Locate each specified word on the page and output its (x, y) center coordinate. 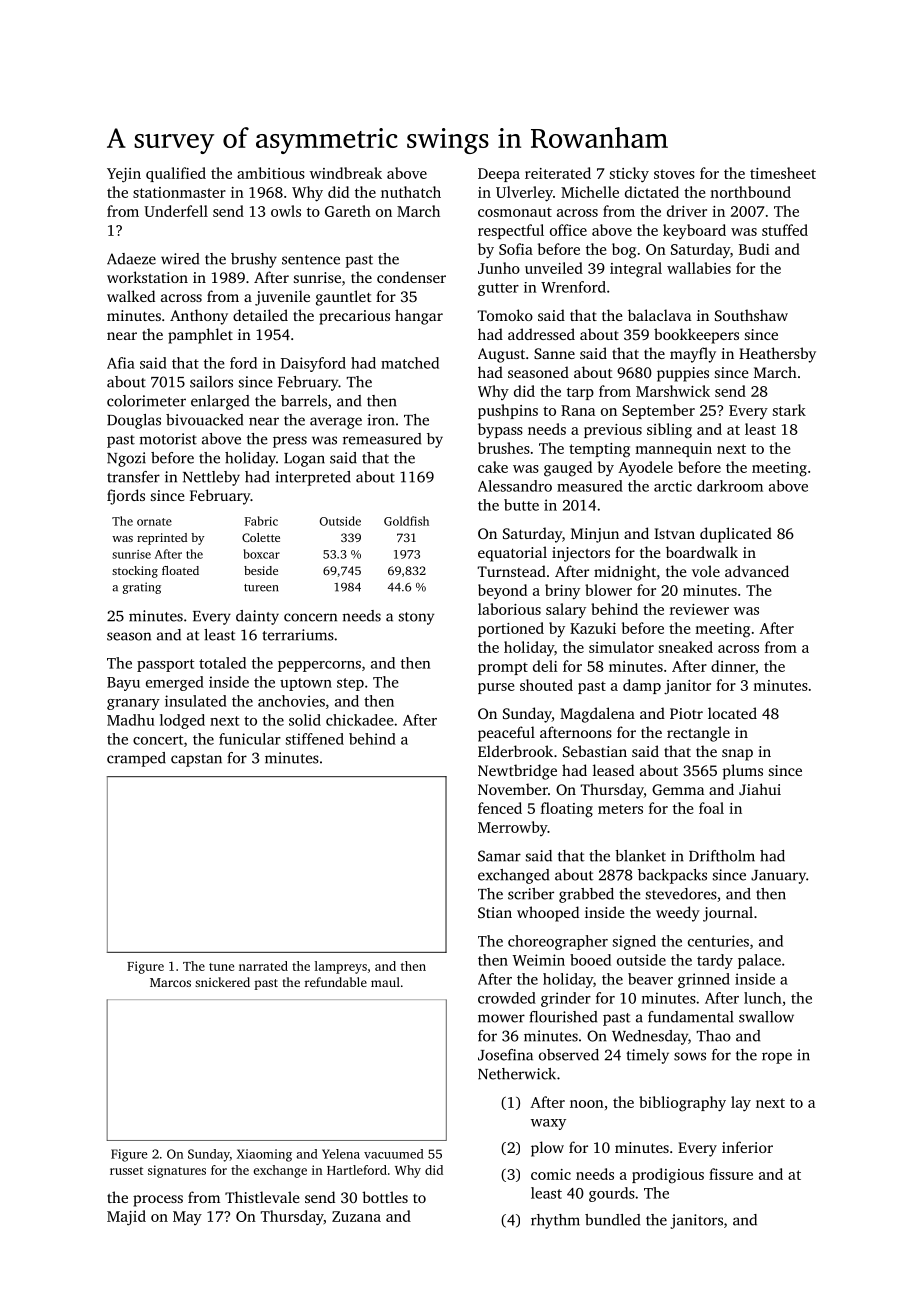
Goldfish (406, 521)
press (290, 442)
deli (545, 666)
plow (547, 1149)
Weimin (539, 960)
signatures (177, 1171)
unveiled (554, 268)
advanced (757, 571)
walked (131, 296)
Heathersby (777, 355)
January (778, 877)
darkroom (730, 486)
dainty (257, 617)
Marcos (170, 982)
